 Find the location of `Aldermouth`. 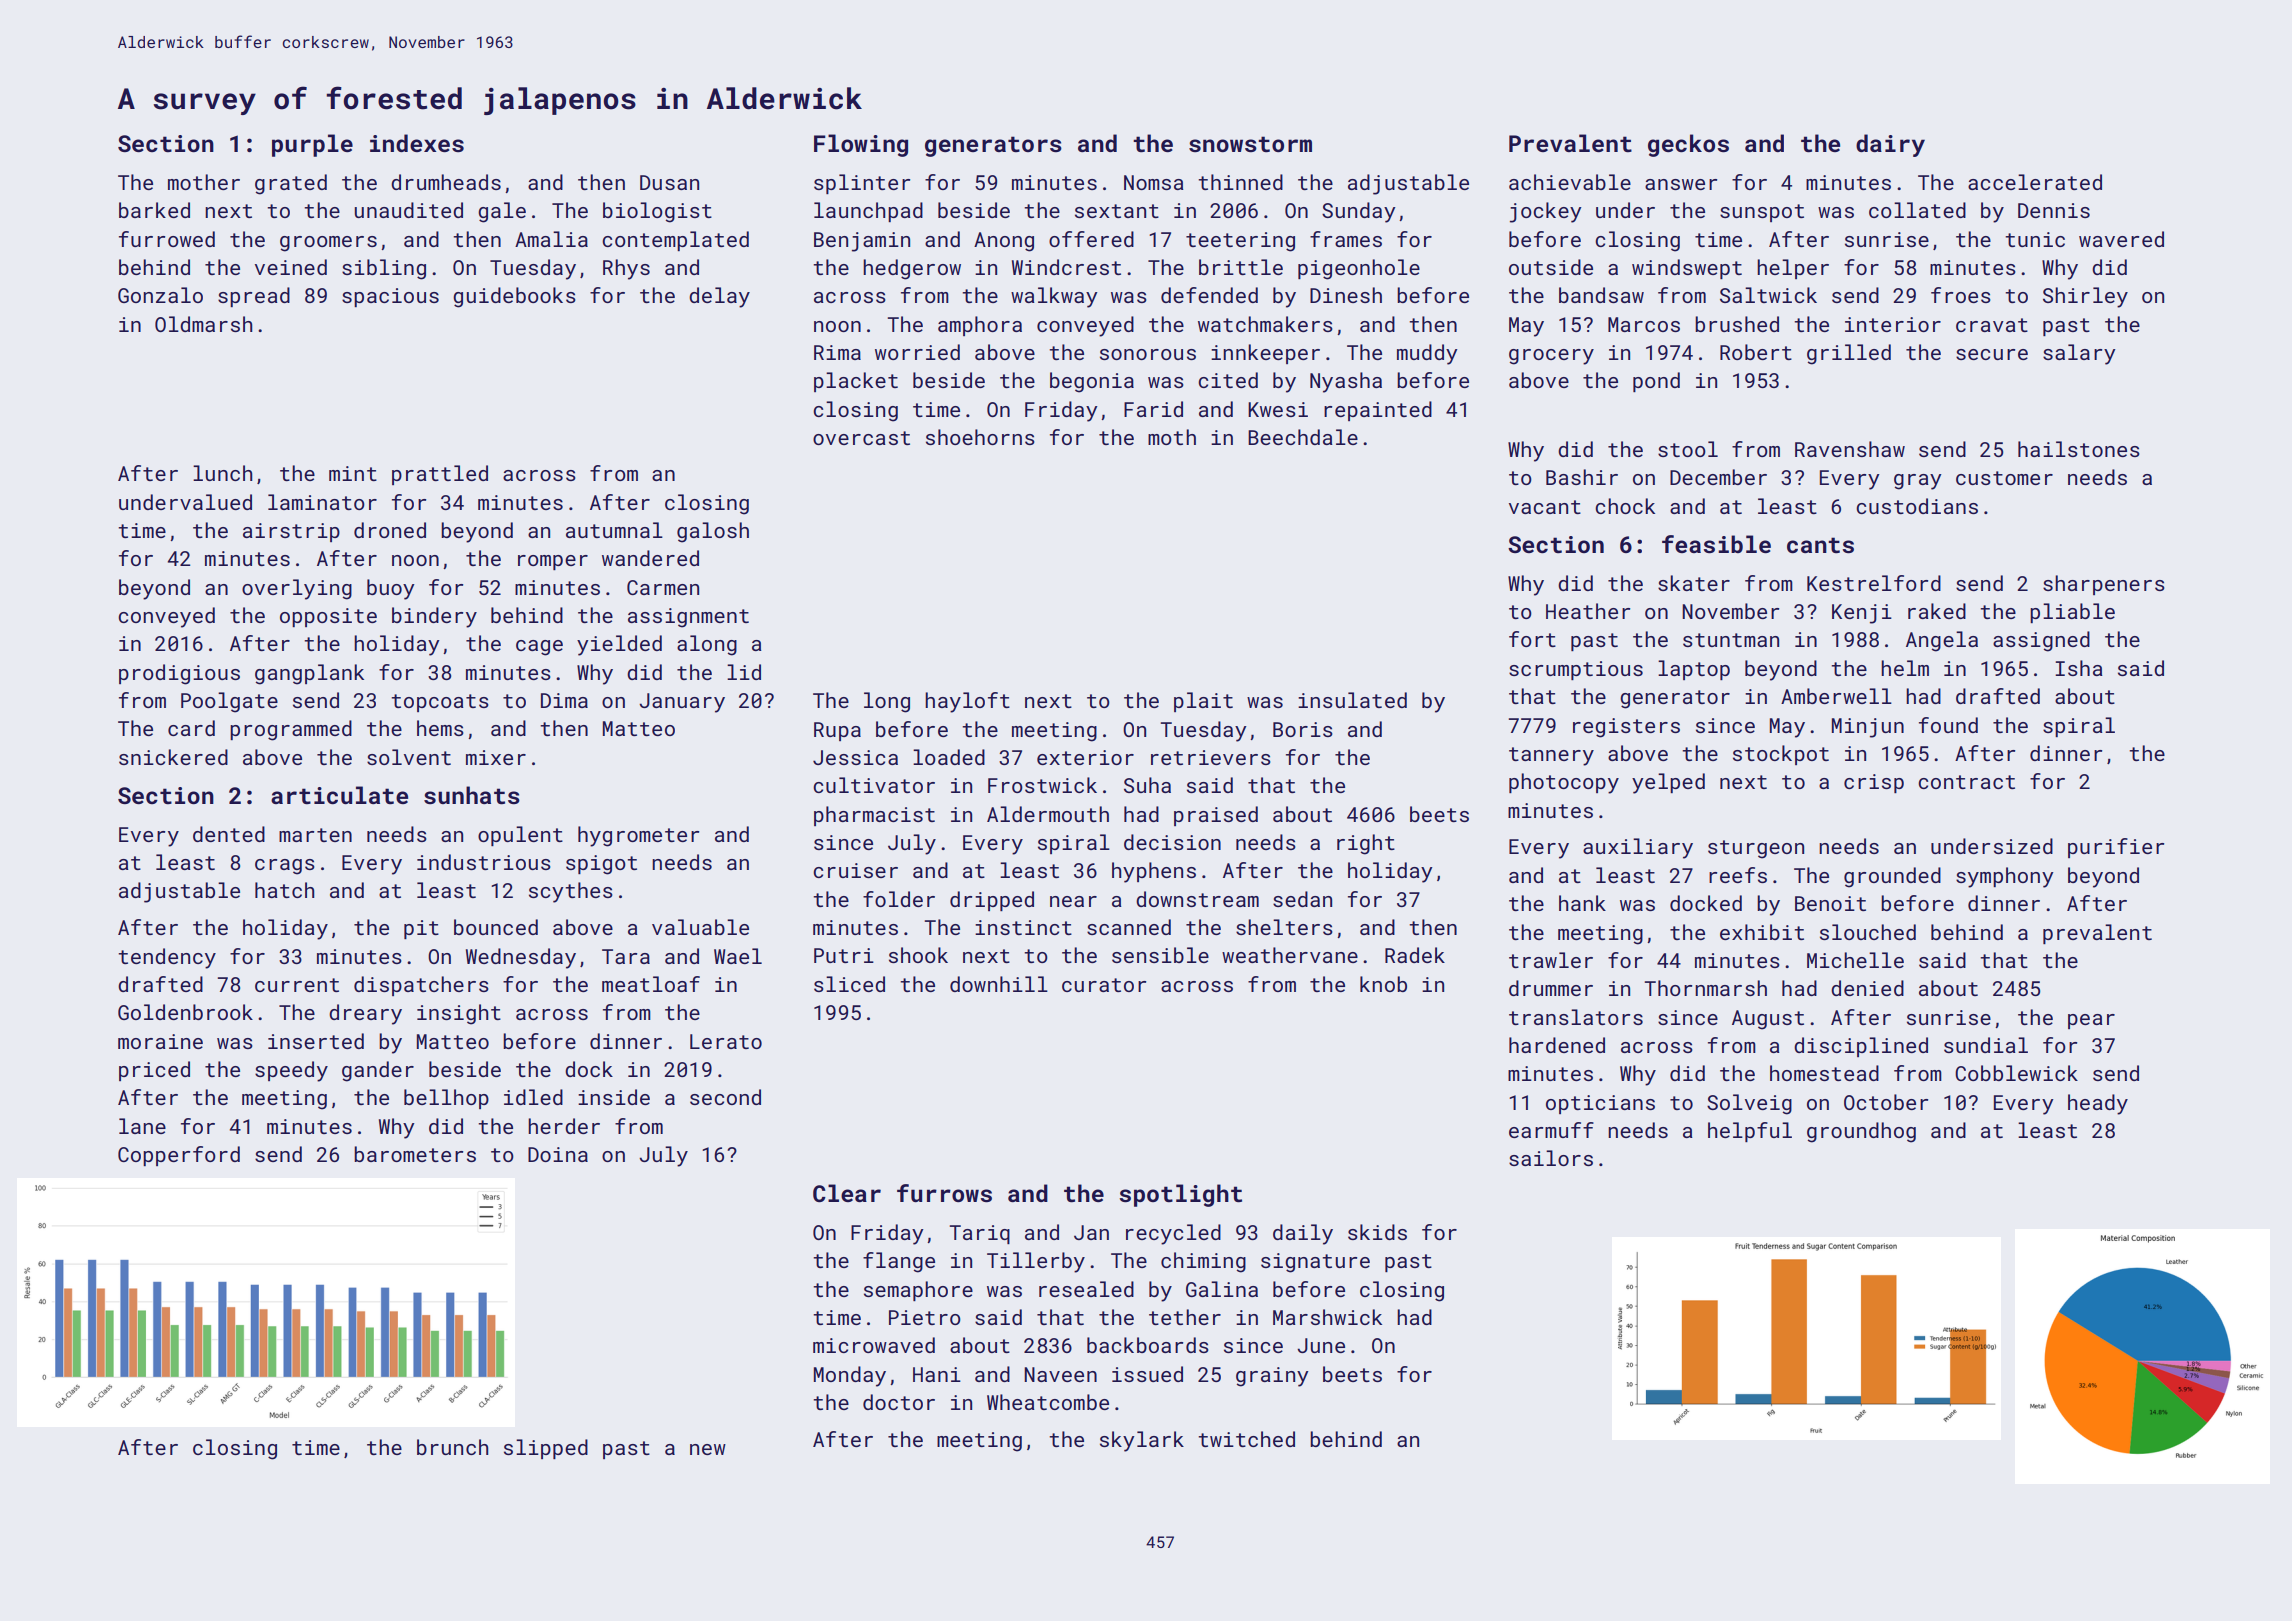

Aldermouth is located at coordinates (1048, 814).
